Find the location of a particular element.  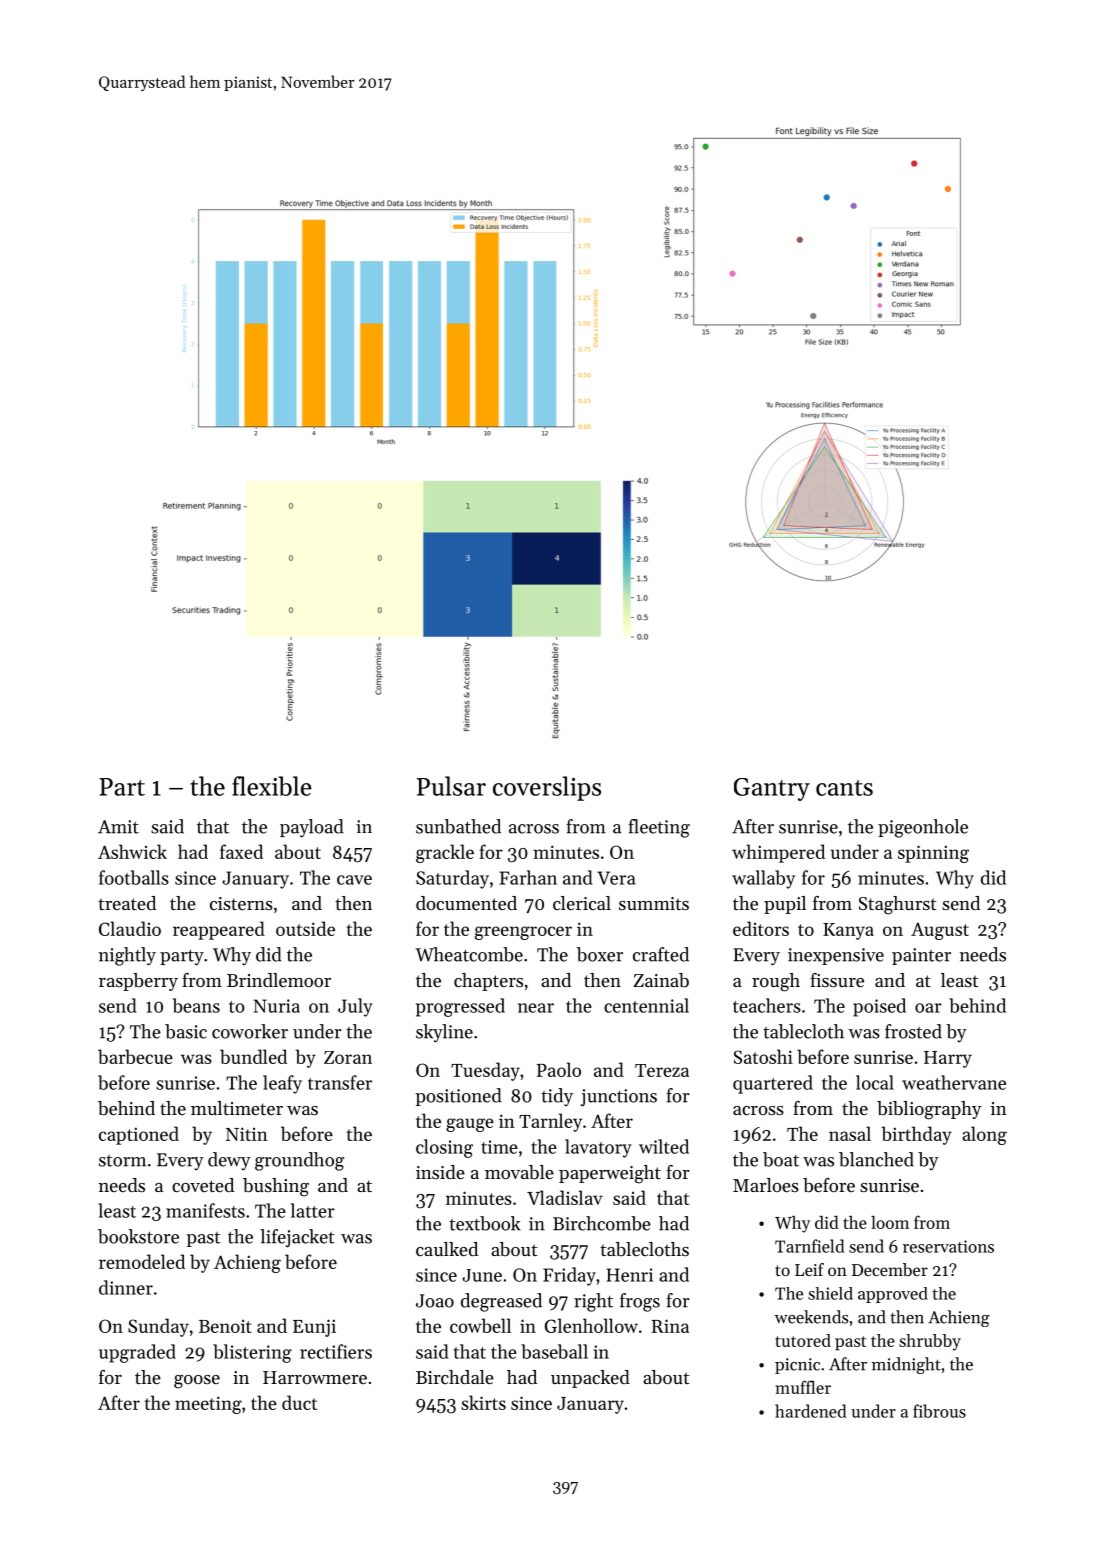

pigeonhole is located at coordinates (923, 828).
